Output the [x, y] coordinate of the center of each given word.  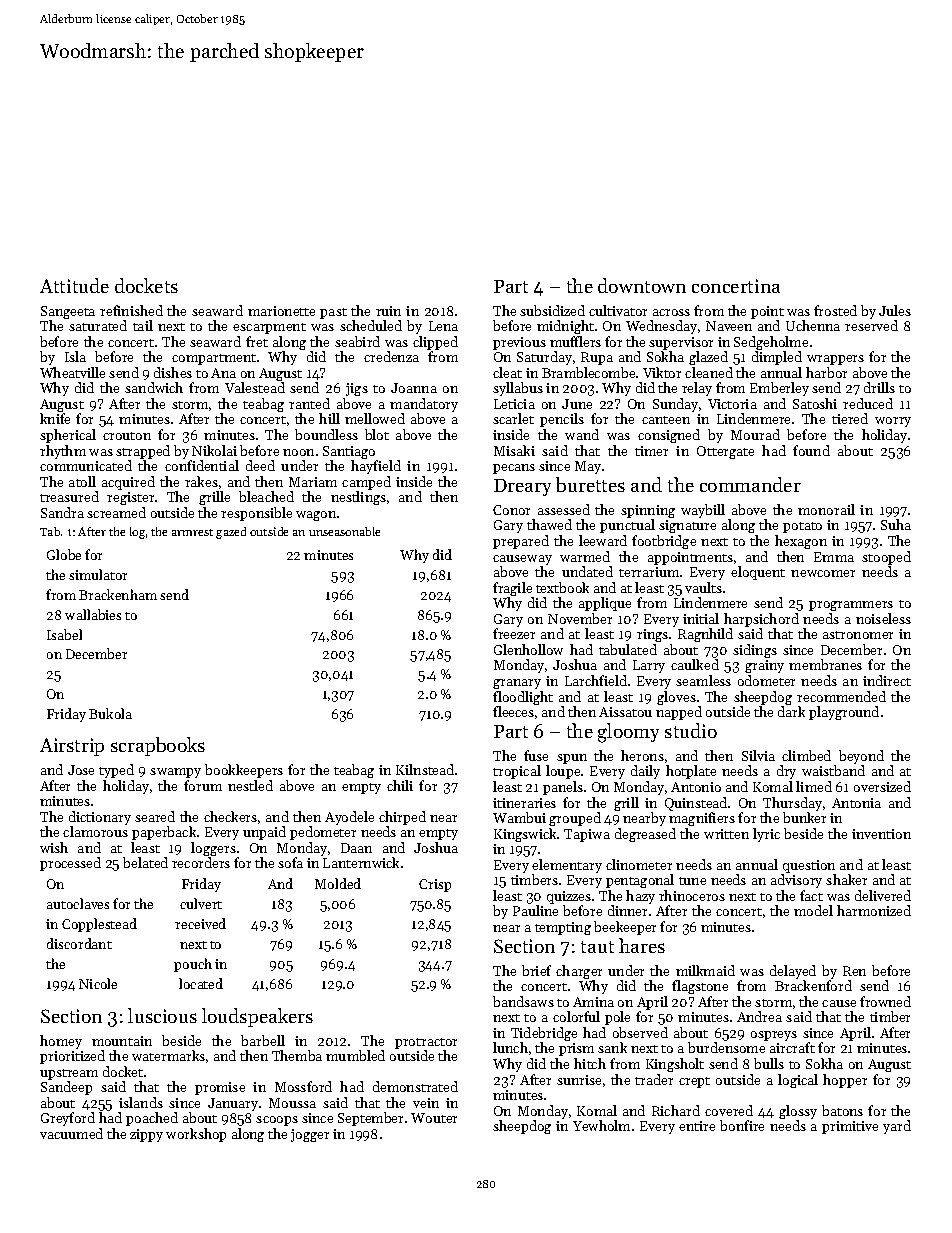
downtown [642, 285]
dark [791, 711]
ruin [388, 311]
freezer [514, 633]
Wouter [434, 1118]
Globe [64, 554]
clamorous [95, 831]
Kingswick [525, 835]
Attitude [74, 285]
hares [642, 945]
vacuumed [71, 1133]
